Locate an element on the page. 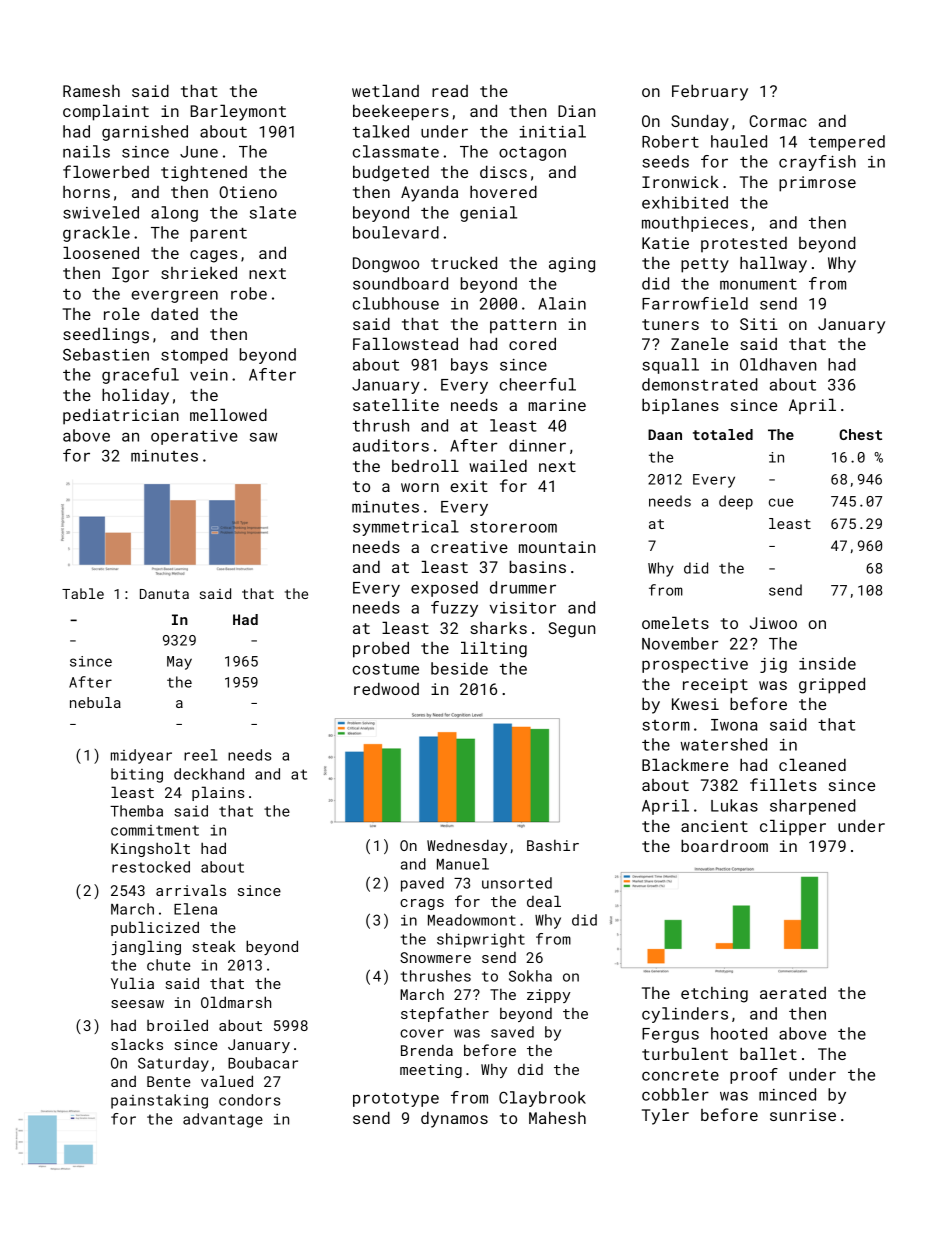 The width and height of the page is (952, 1233). cleaned is located at coordinates (812, 764).
